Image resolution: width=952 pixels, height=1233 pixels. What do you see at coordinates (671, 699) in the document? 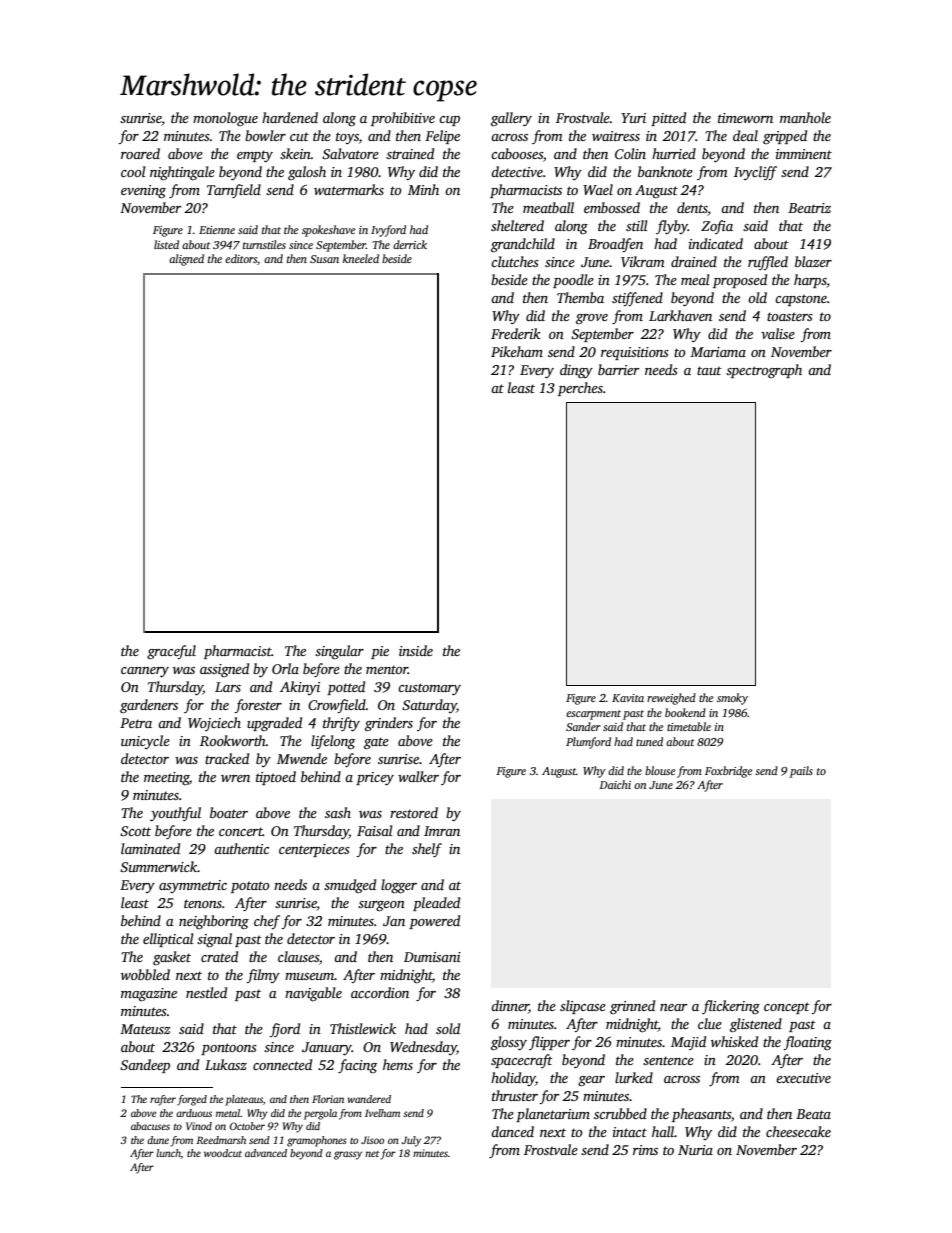
I see `reweighed` at bounding box center [671, 699].
